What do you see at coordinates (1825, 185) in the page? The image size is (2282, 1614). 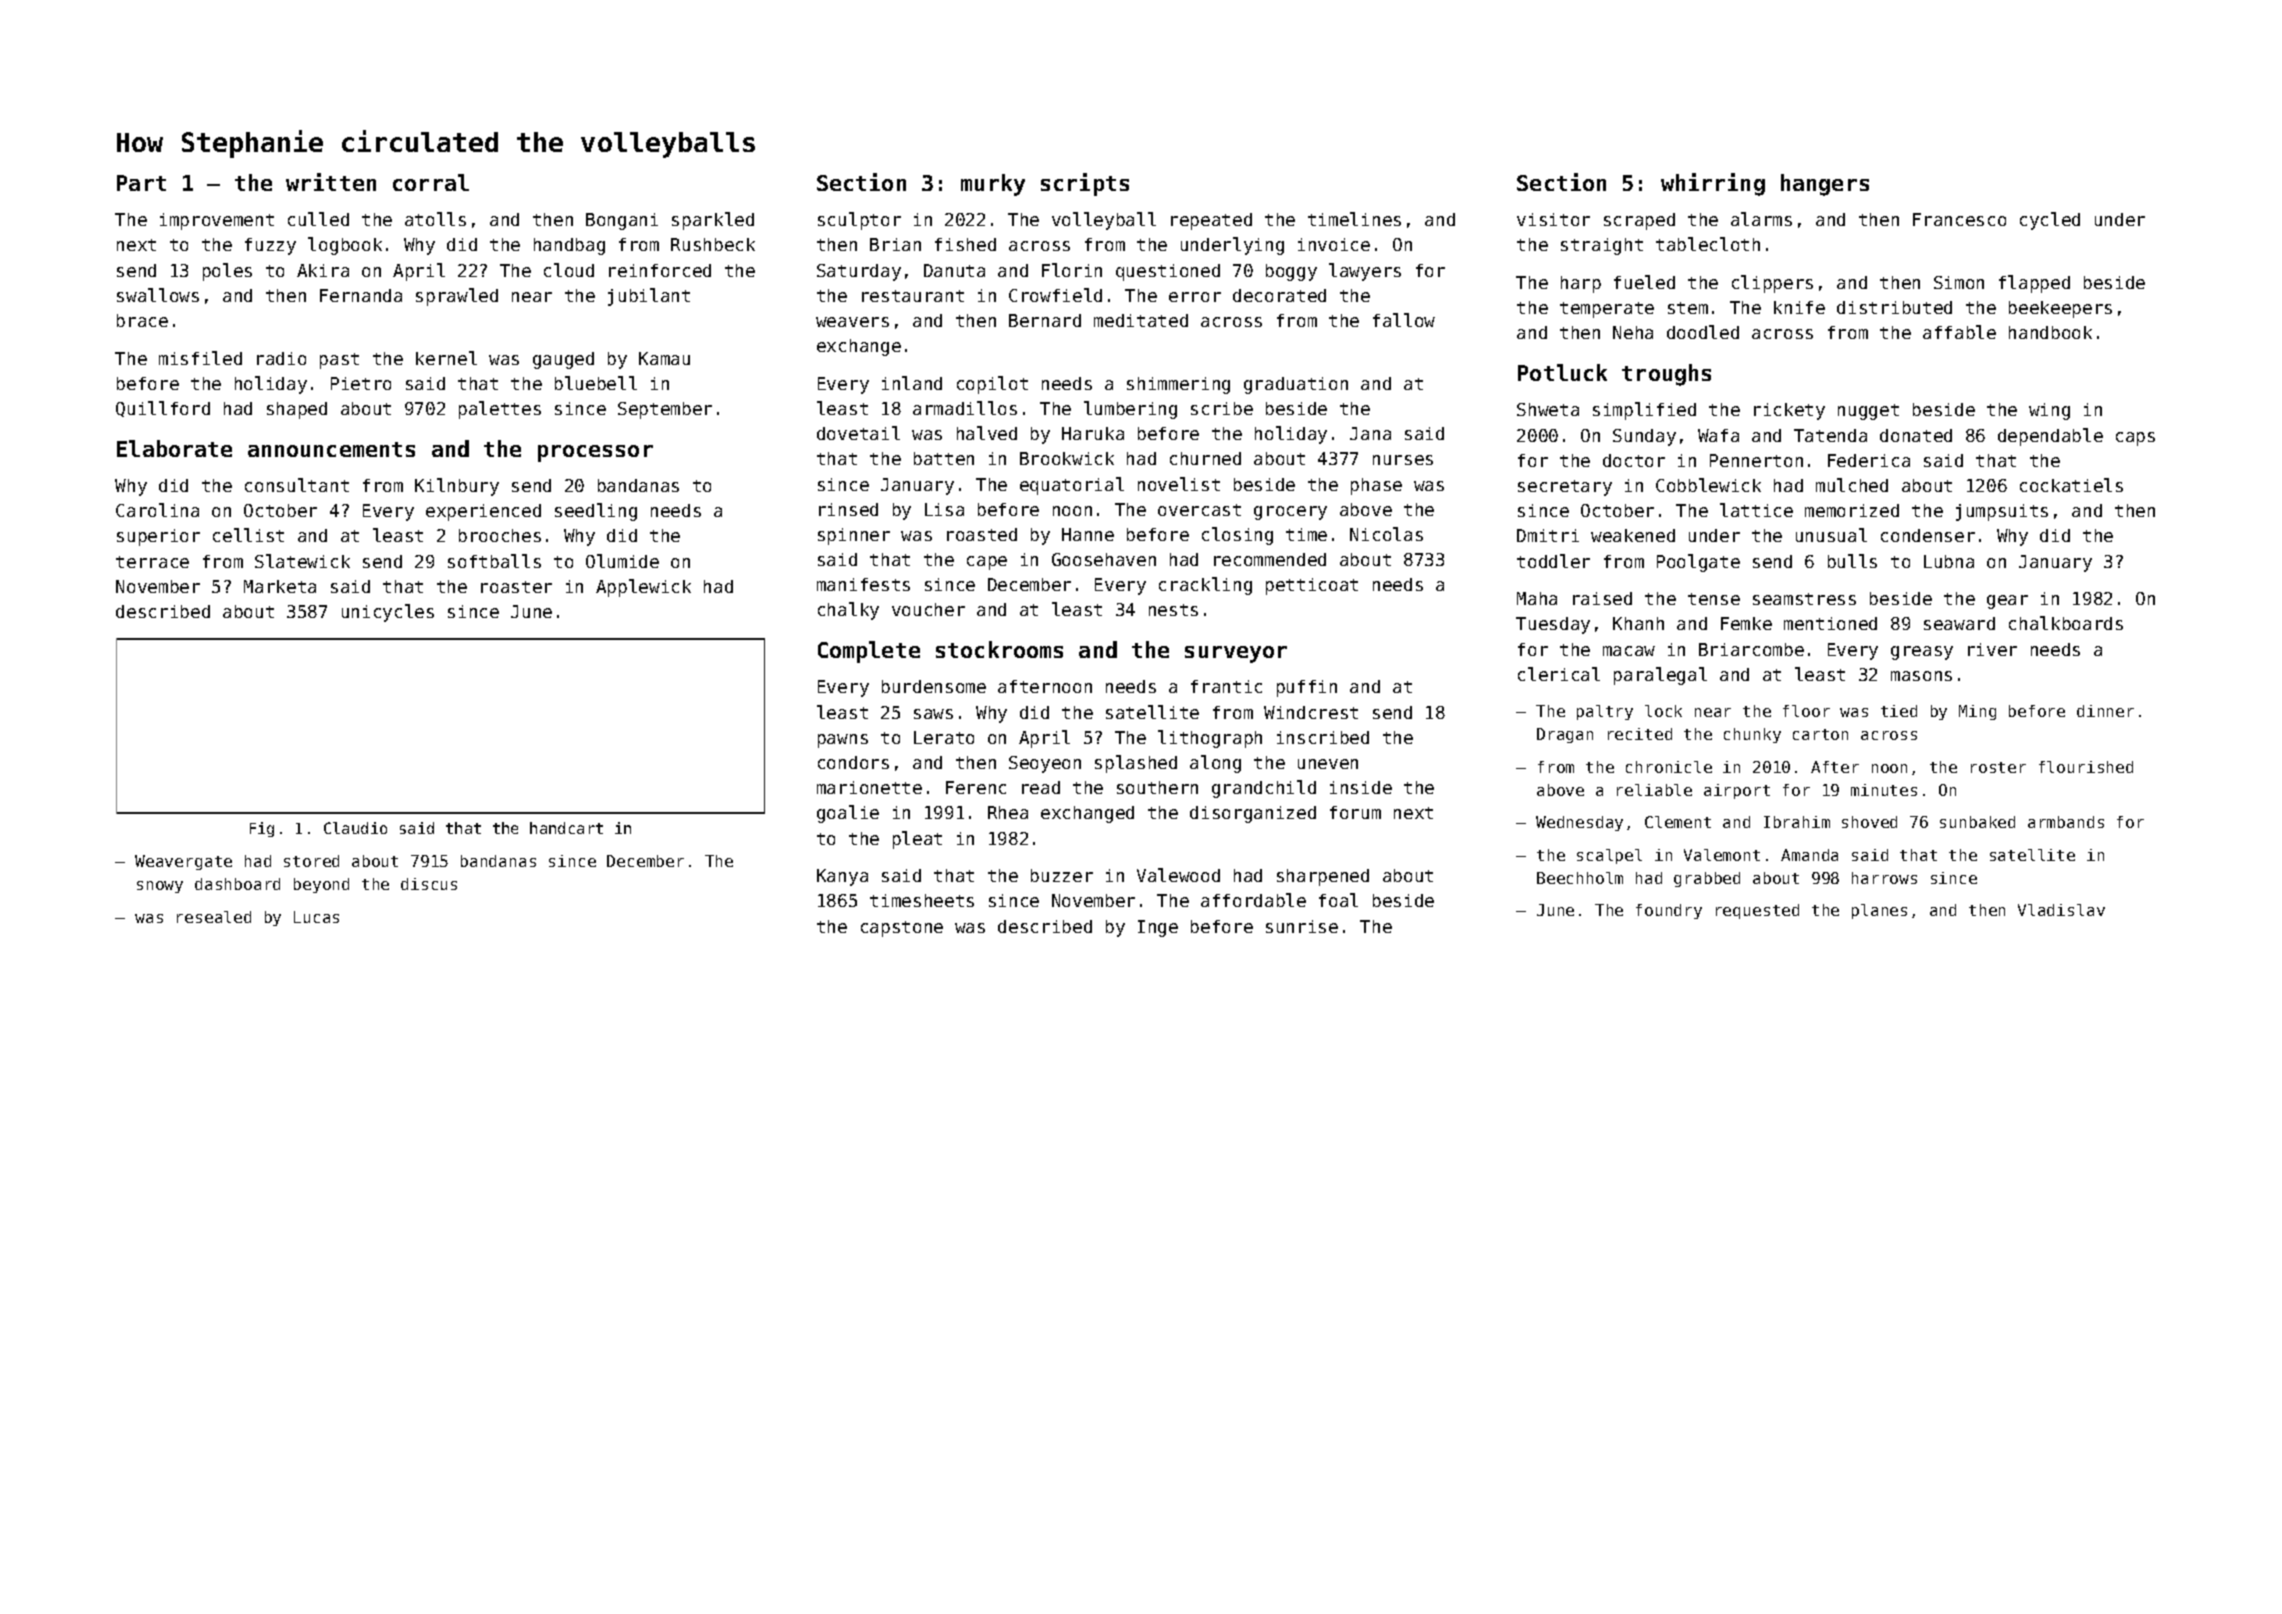 I see `hangers` at bounding box center [1825, 185].
